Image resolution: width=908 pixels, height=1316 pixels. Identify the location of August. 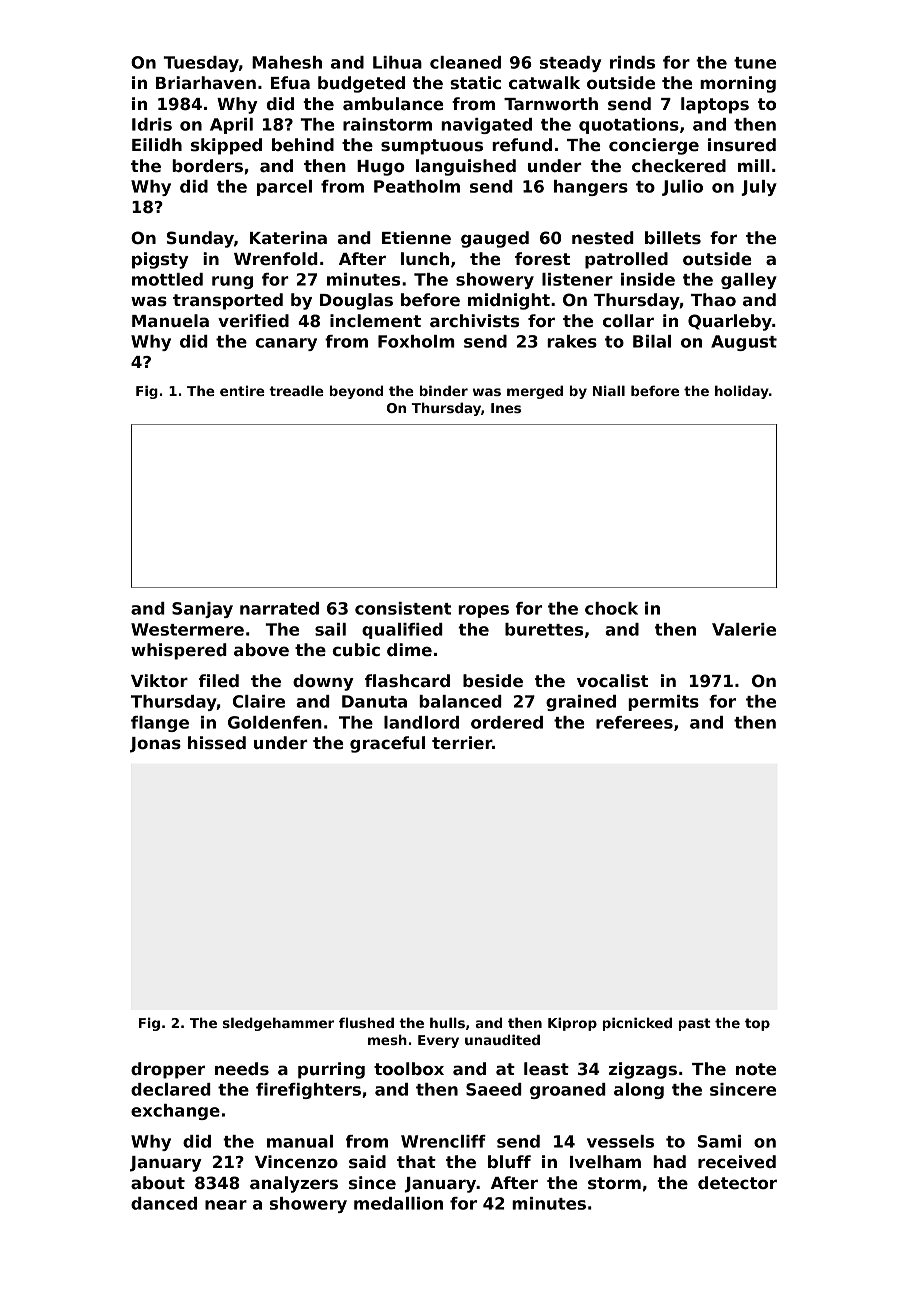
(744, 343).
